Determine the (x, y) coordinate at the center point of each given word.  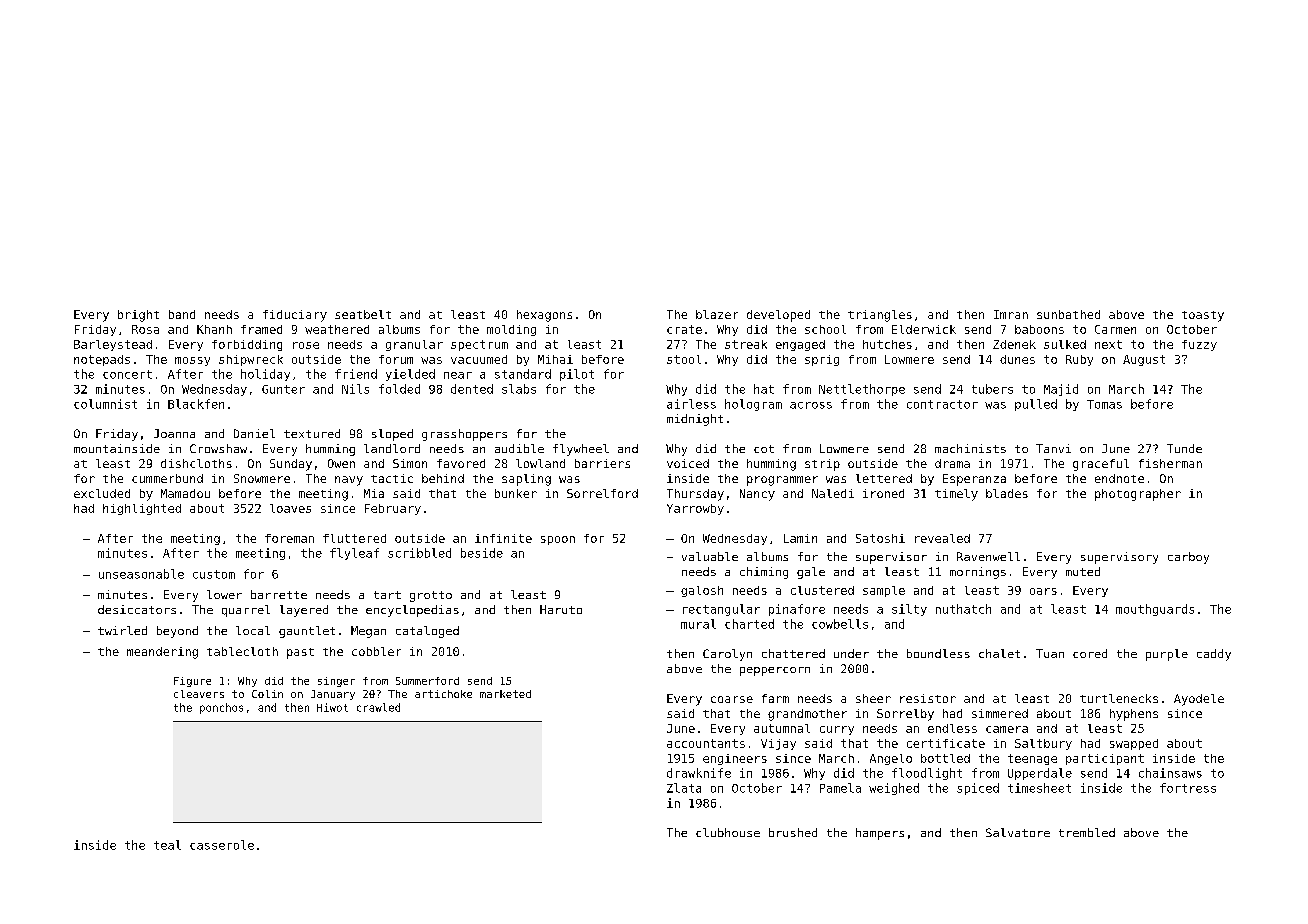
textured (312, 433)
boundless (938, 653)
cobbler (376, 651)
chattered (793, 653)
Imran (1011, 314)
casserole (222, 845)
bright (138, 316)
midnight (695, 420)
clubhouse (728, 832)
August (1144, 360)
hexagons (544, 316)
